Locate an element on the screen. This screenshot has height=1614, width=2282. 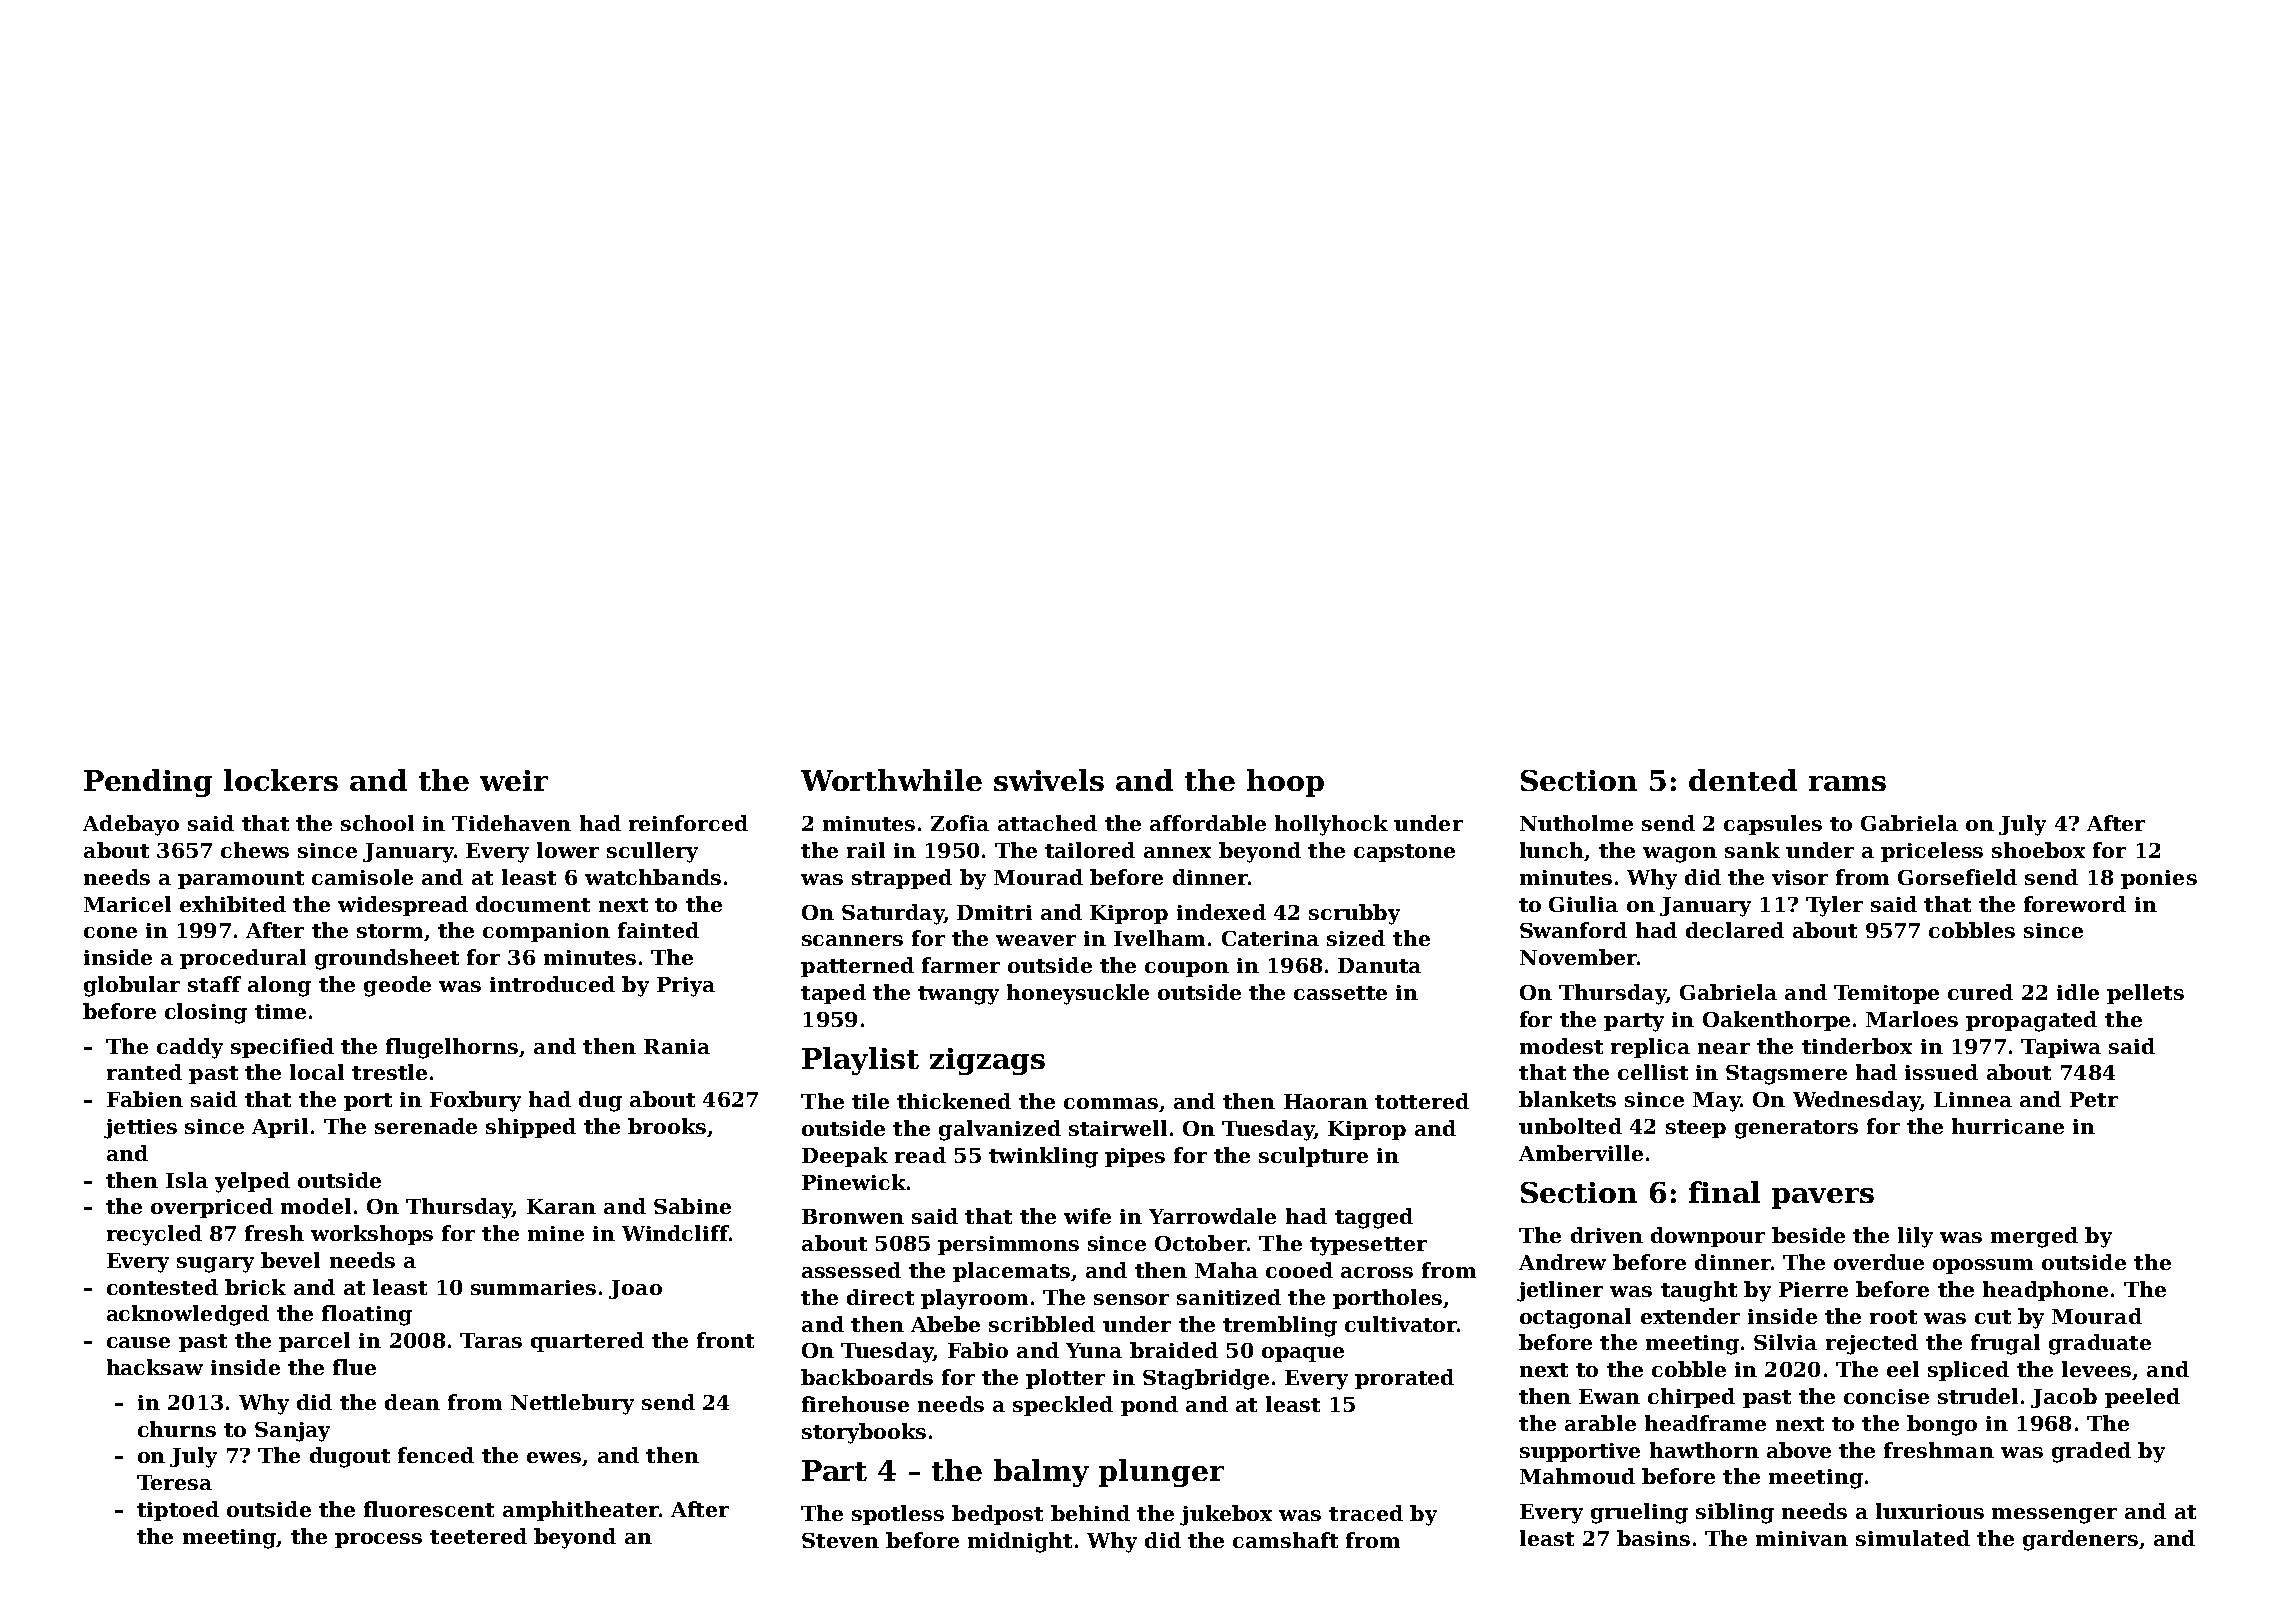
dented is located at coordinates (1743, 780).
